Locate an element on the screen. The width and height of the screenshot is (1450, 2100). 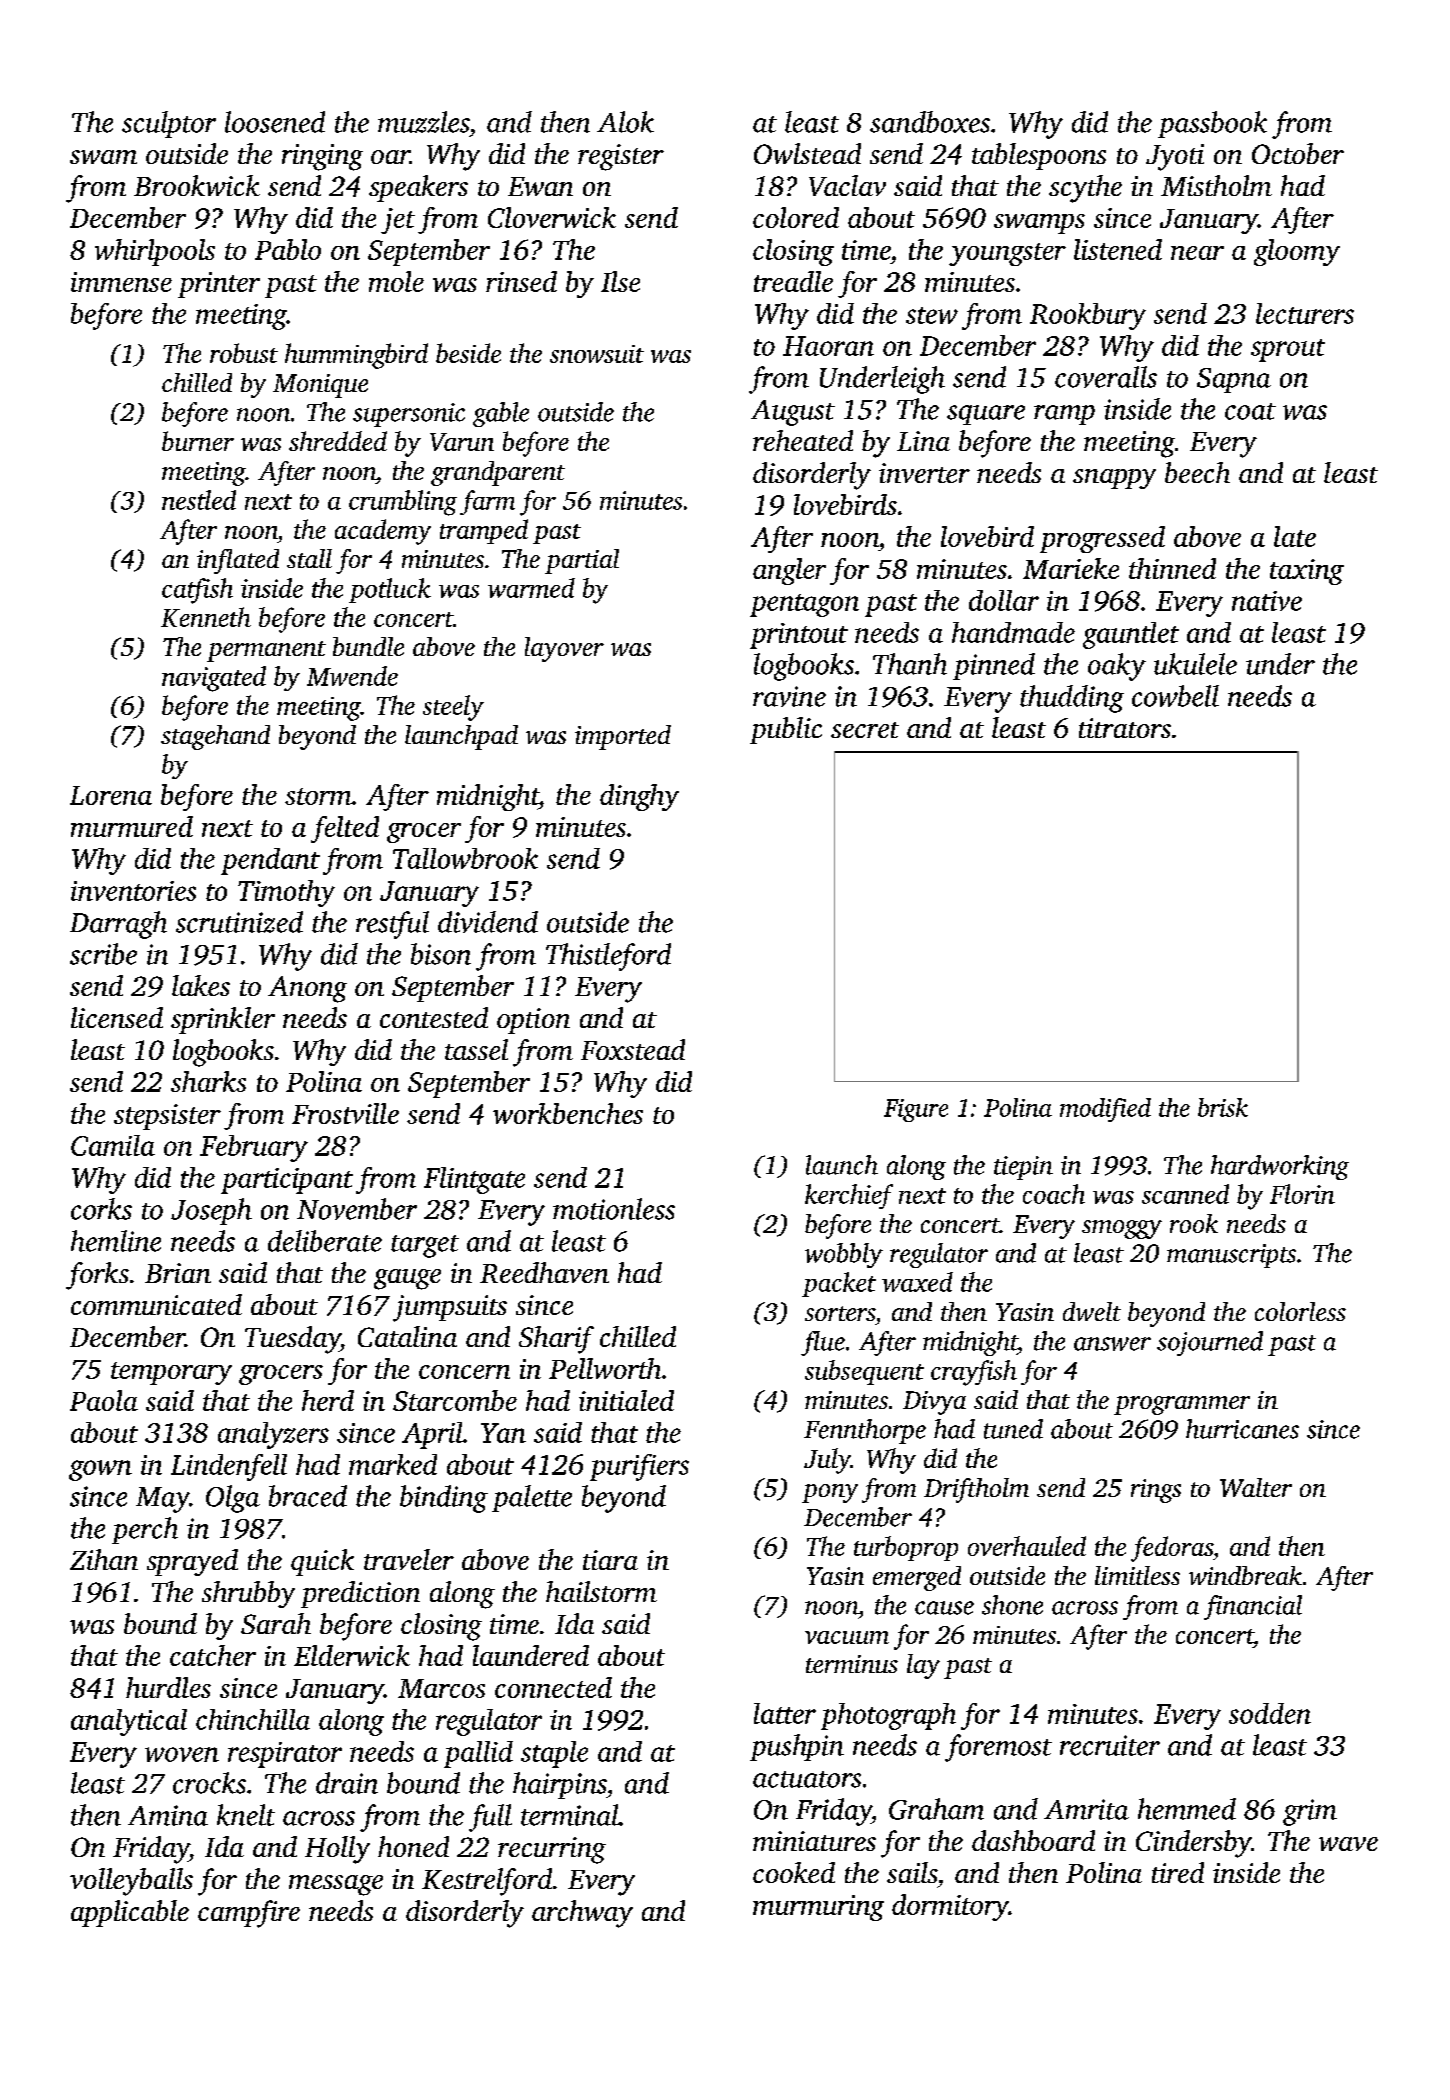
imported is located at coordinates (623, 737).
